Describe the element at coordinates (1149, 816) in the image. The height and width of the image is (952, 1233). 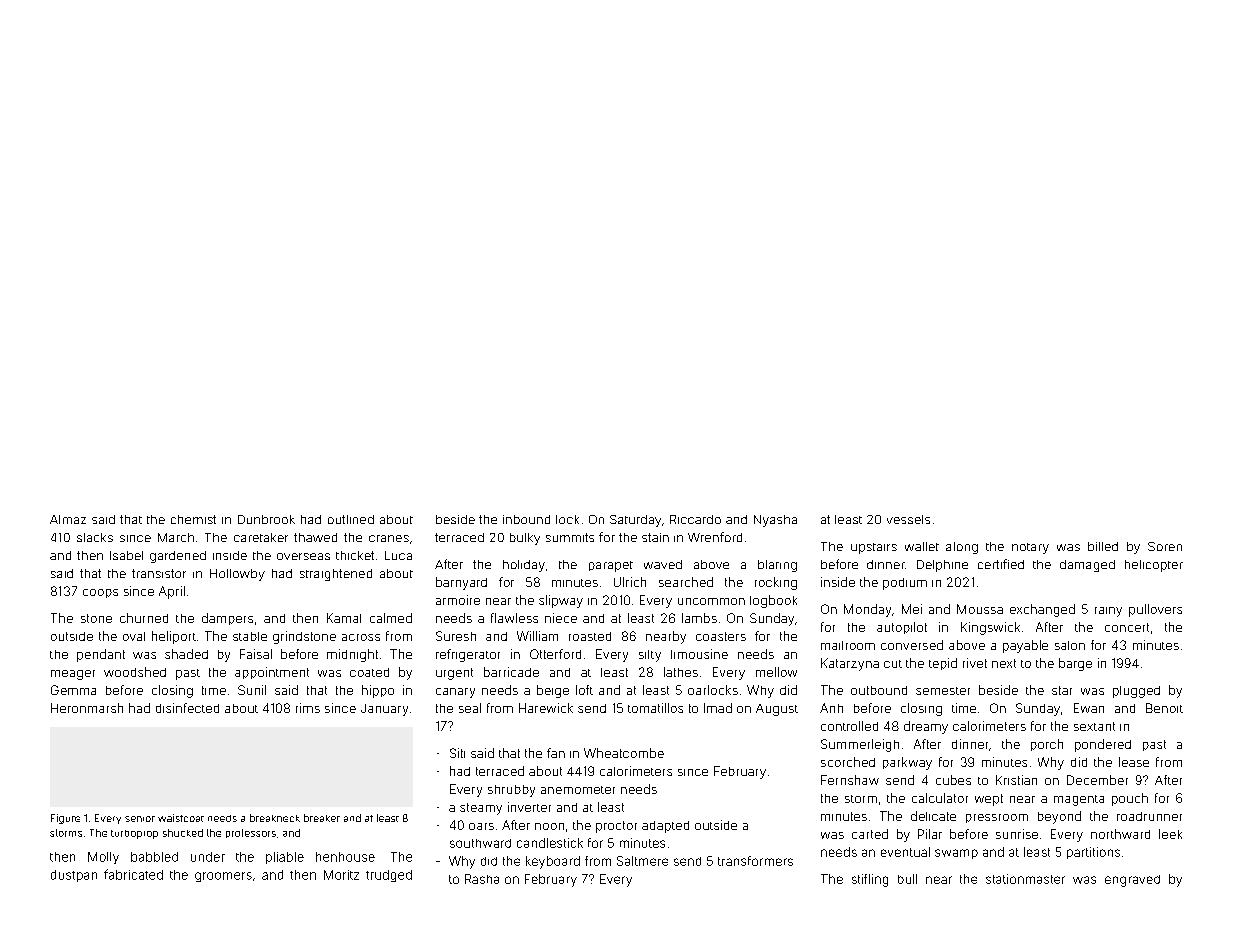
I see `roadrunner` at that location.
